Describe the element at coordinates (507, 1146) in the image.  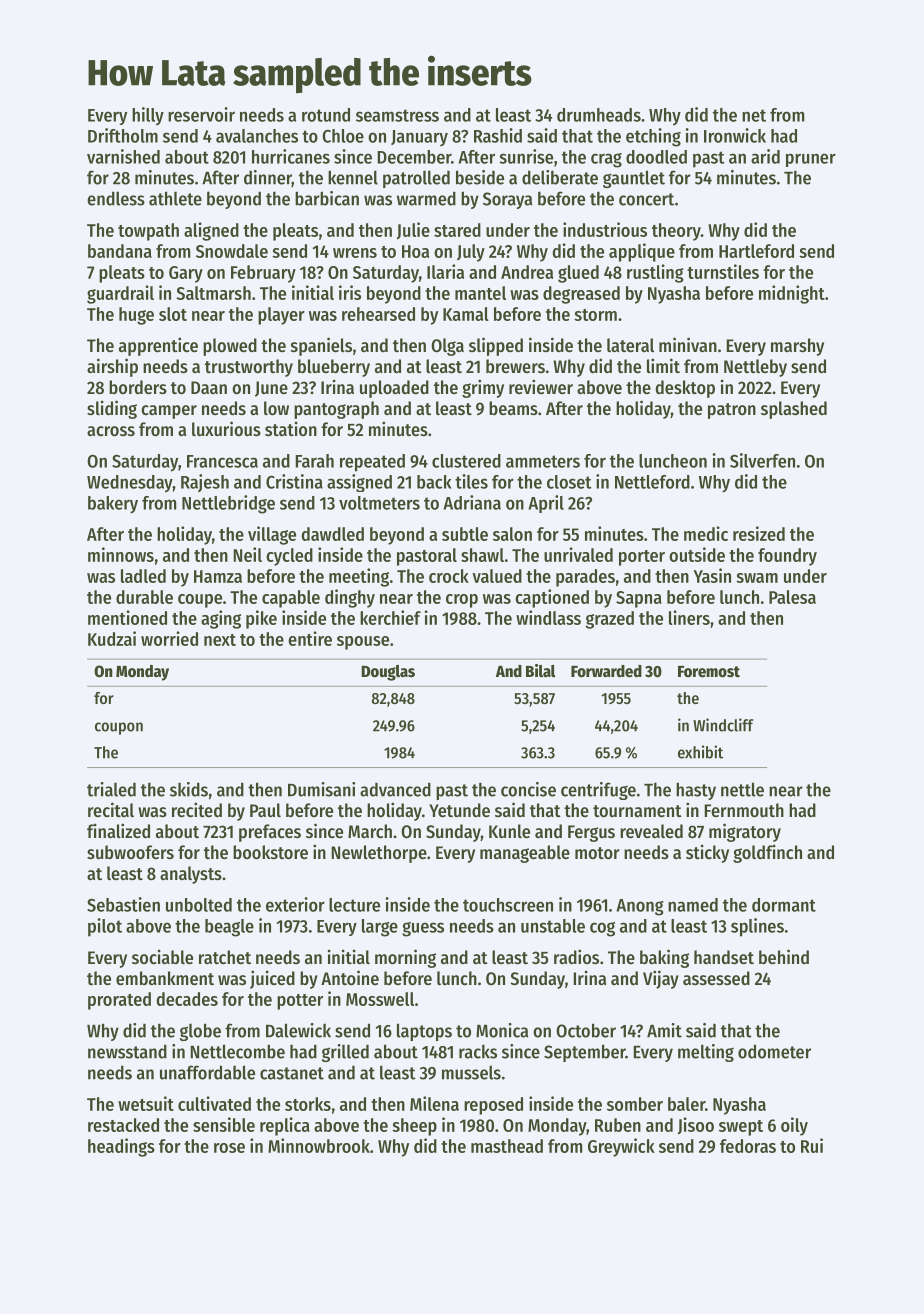
I see `masthead` at that location.
